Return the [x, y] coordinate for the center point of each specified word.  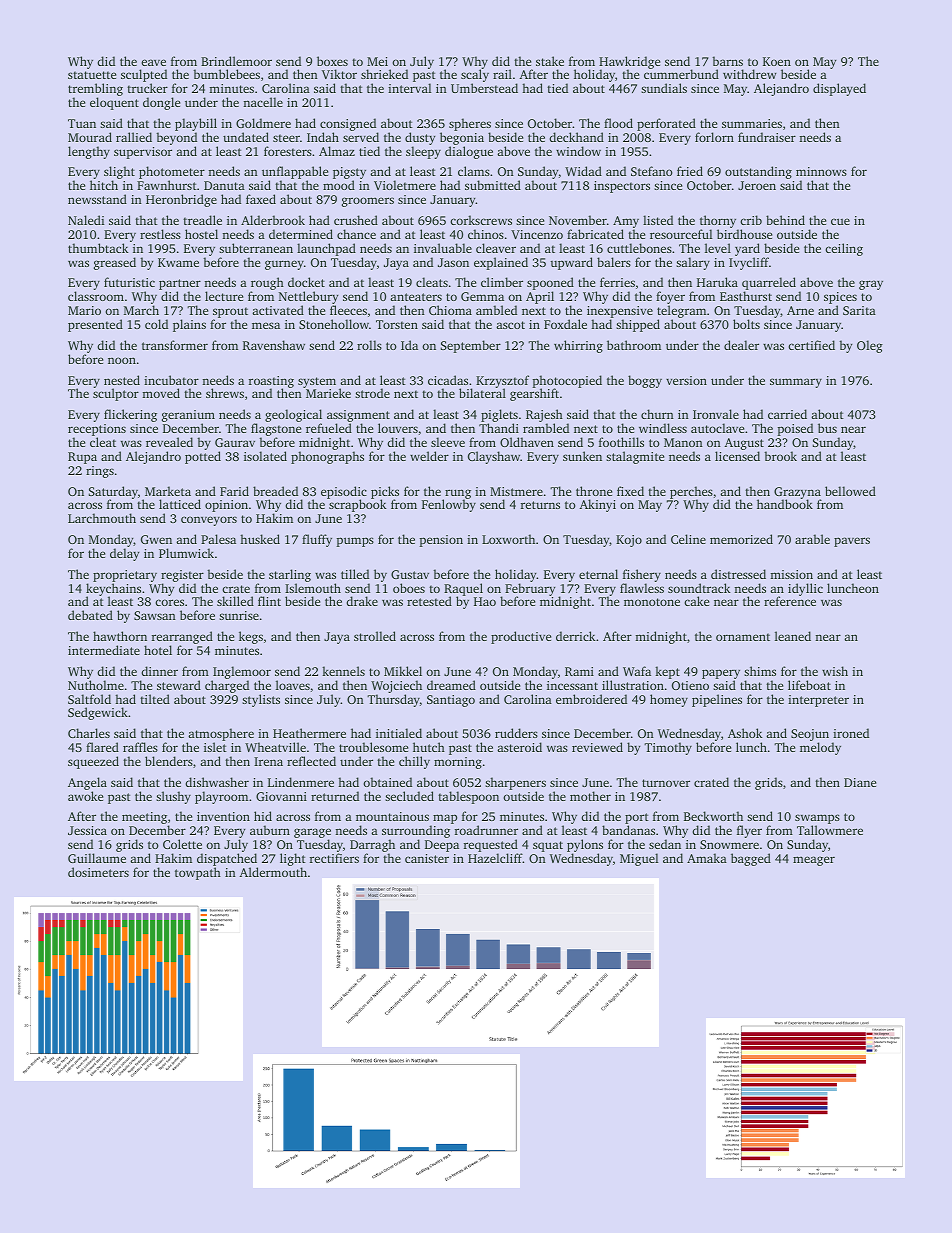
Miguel [639, 859]
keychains [113, 590]
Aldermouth [273, 872]
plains [189, 325]
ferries [617, 282]
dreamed [451, 685]
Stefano [652, 171]
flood [618, 123]
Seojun [810, 735]
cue [840, 221]
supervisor [143, 153]
